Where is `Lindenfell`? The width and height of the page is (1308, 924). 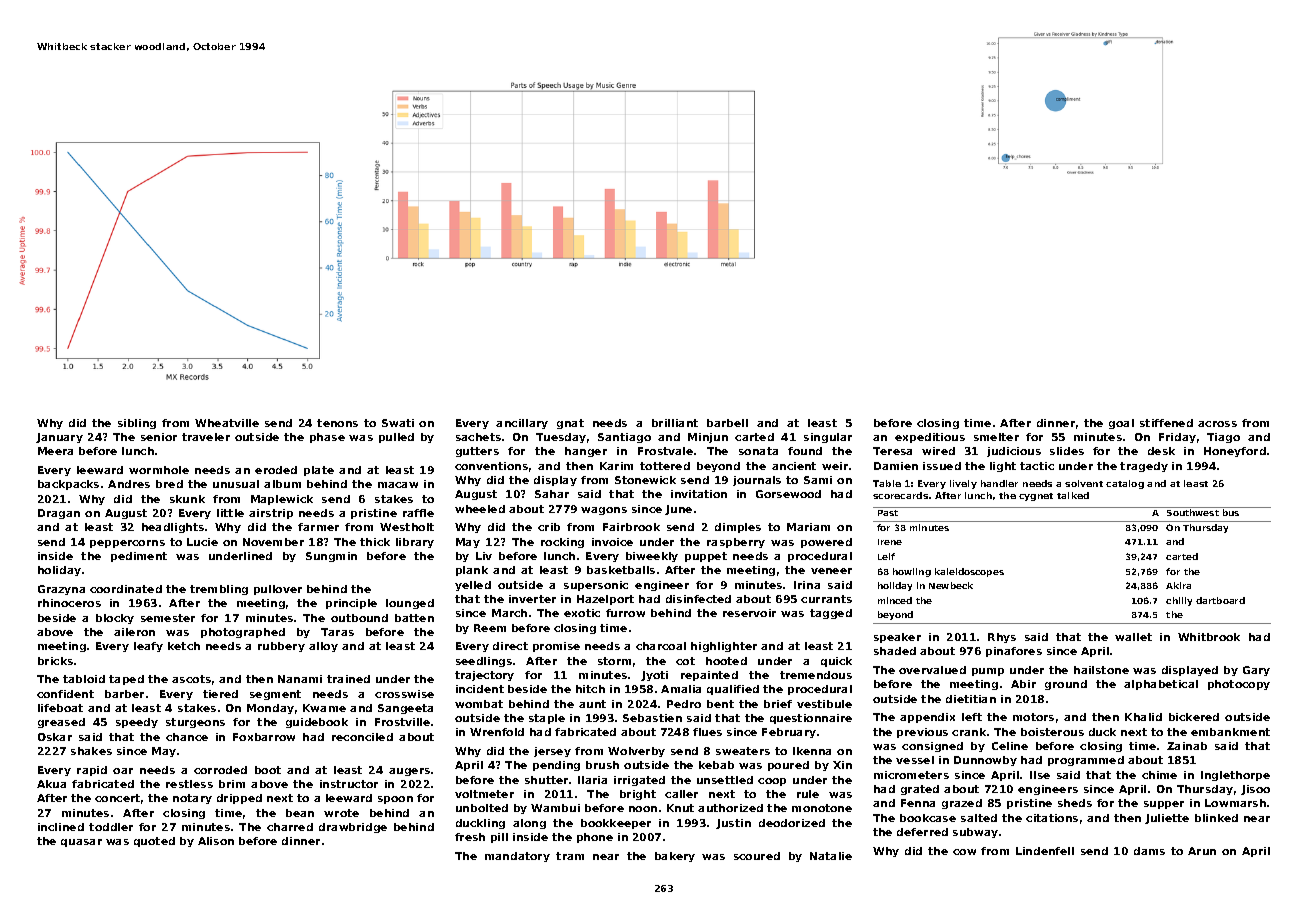
Lindenfell is located at coordinates (1045, 851).
